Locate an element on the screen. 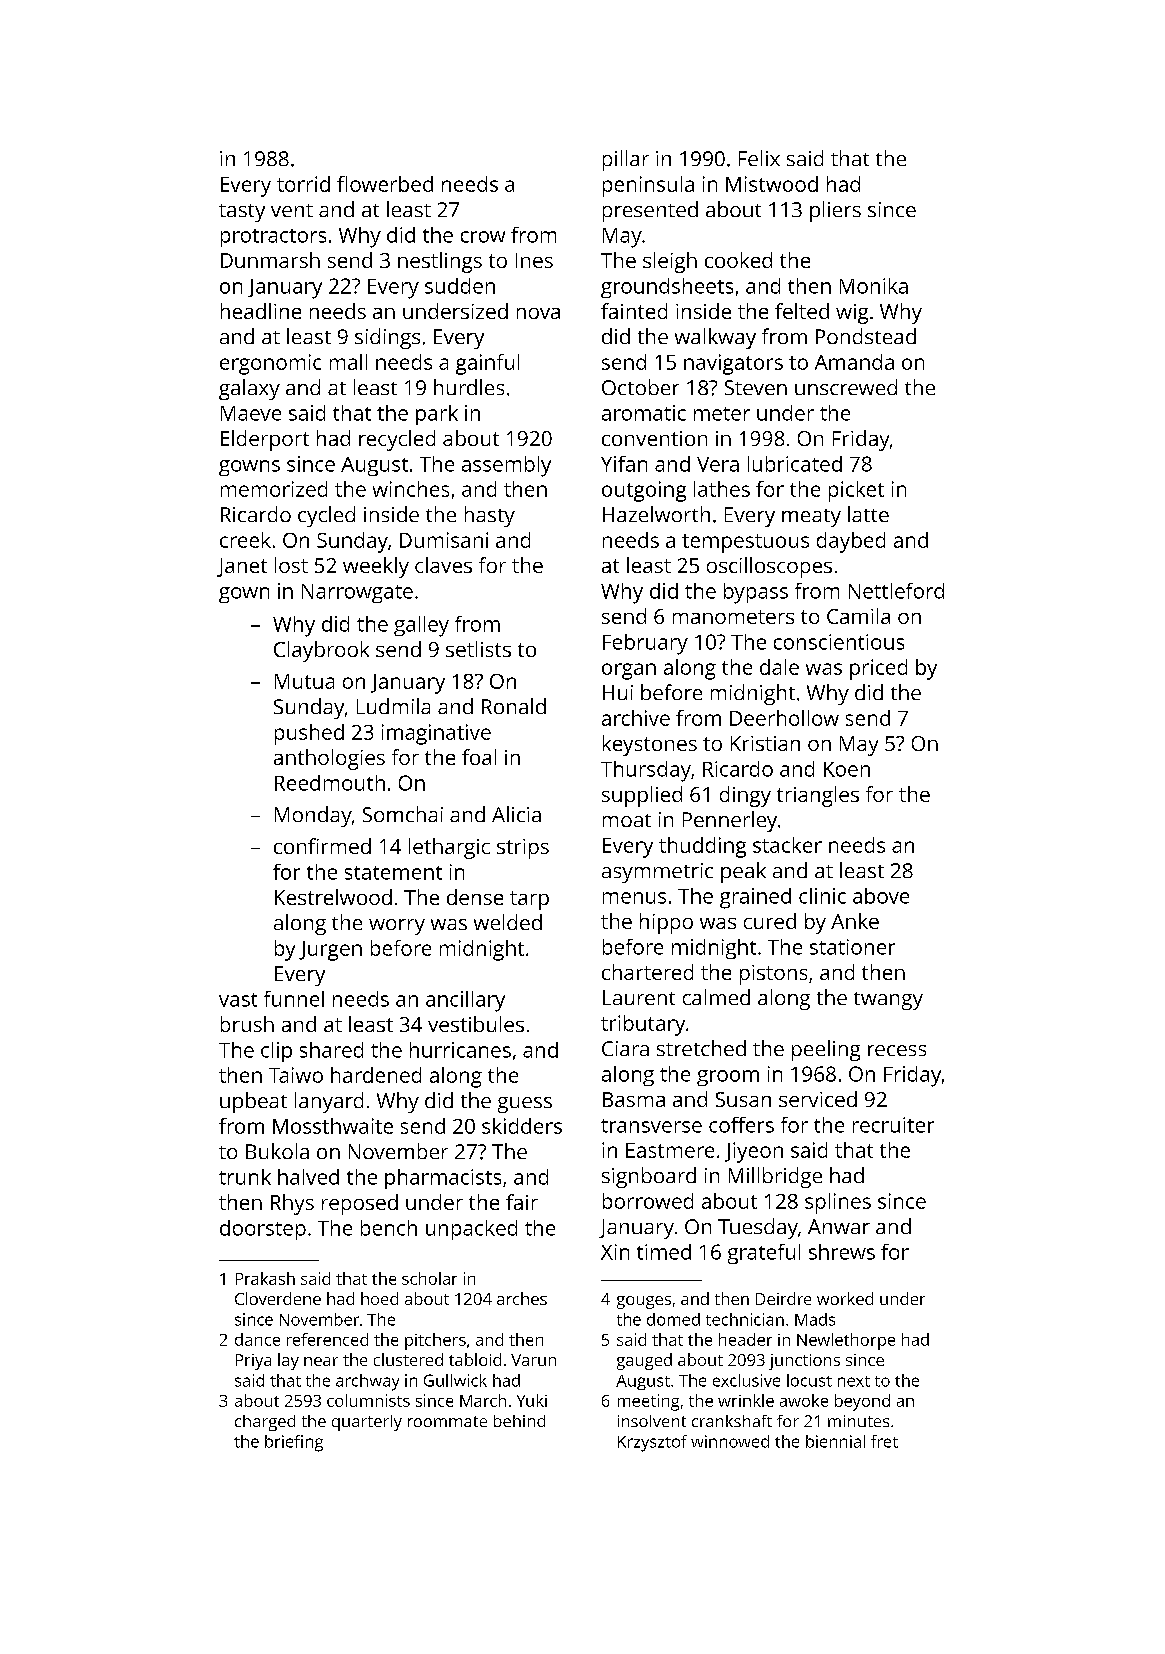 This screenshot has height=1654, width=1165. setlists is located at coordinates (478, 649).
